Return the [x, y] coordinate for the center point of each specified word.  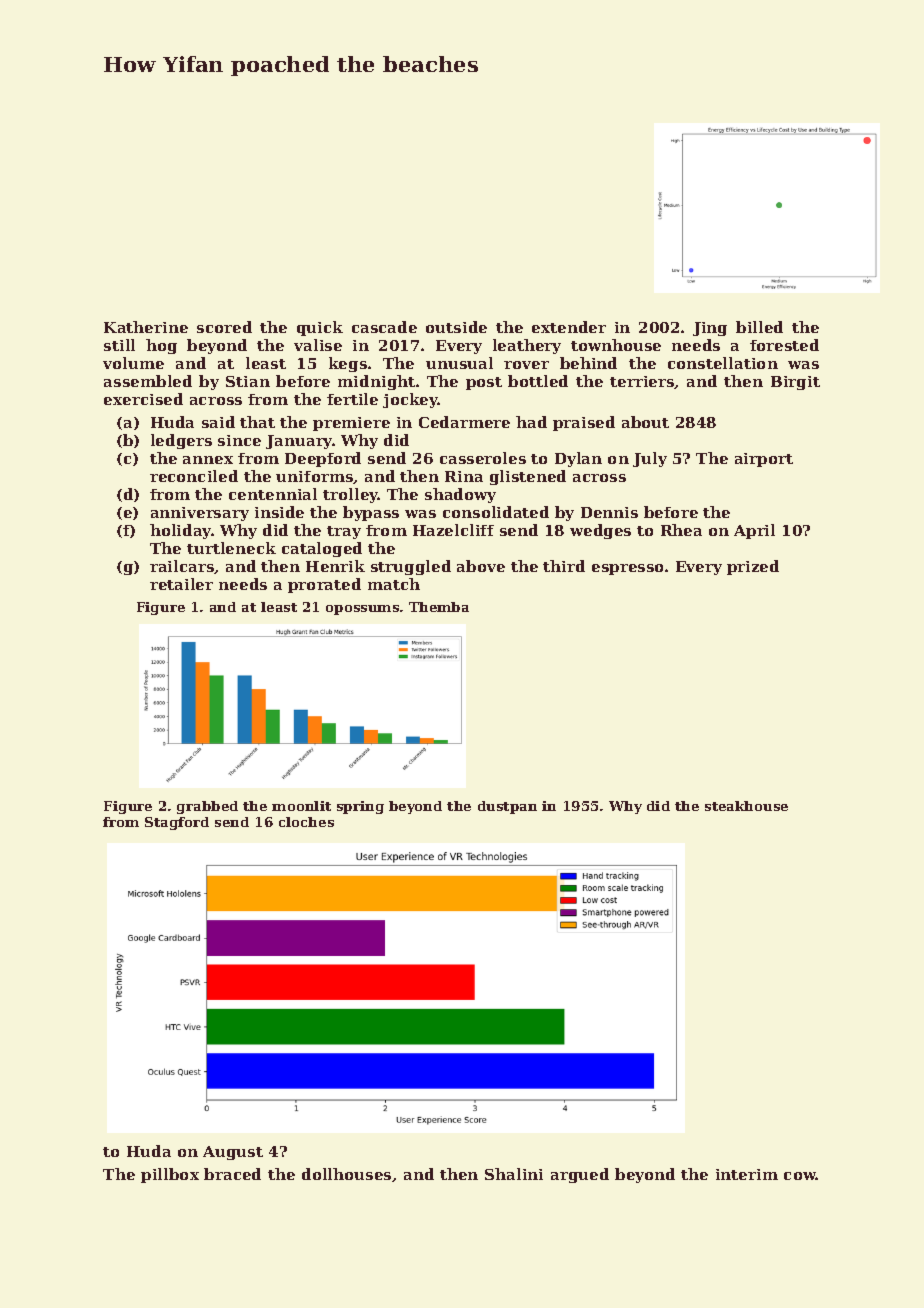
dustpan [507, 807]
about [645, 422]
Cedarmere [464, 422]
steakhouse [746, 806]
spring [360, 807]
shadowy [460, 495]
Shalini [514, 1174]
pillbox [170, 1175]
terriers [642, 382]
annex [208, 460]
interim [747, 1174]
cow [800, 1176]
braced [232, 1174]
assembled [148, 381]
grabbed [207, 807]
